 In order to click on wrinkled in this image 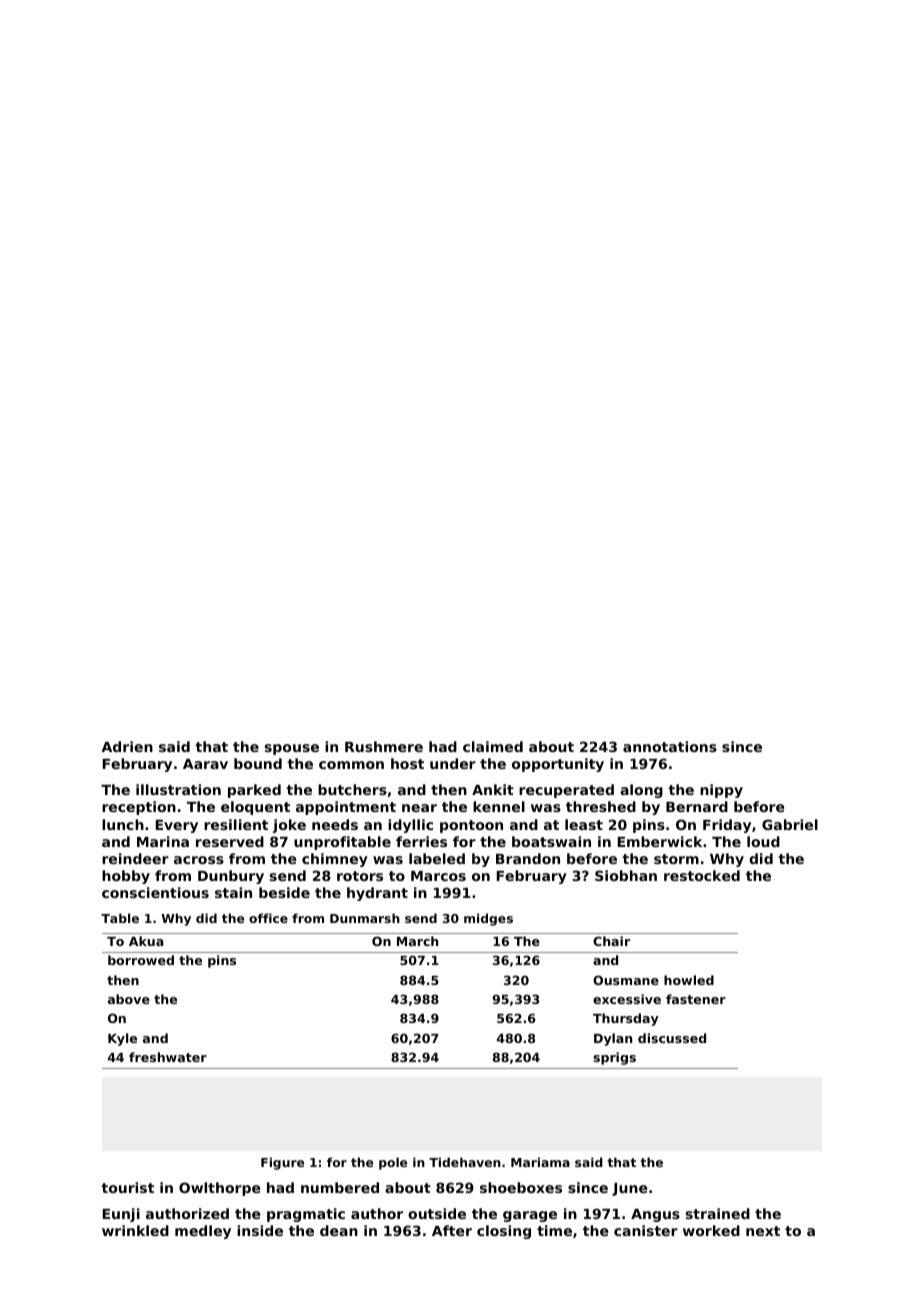, I will do `click(135, 1230)`.
